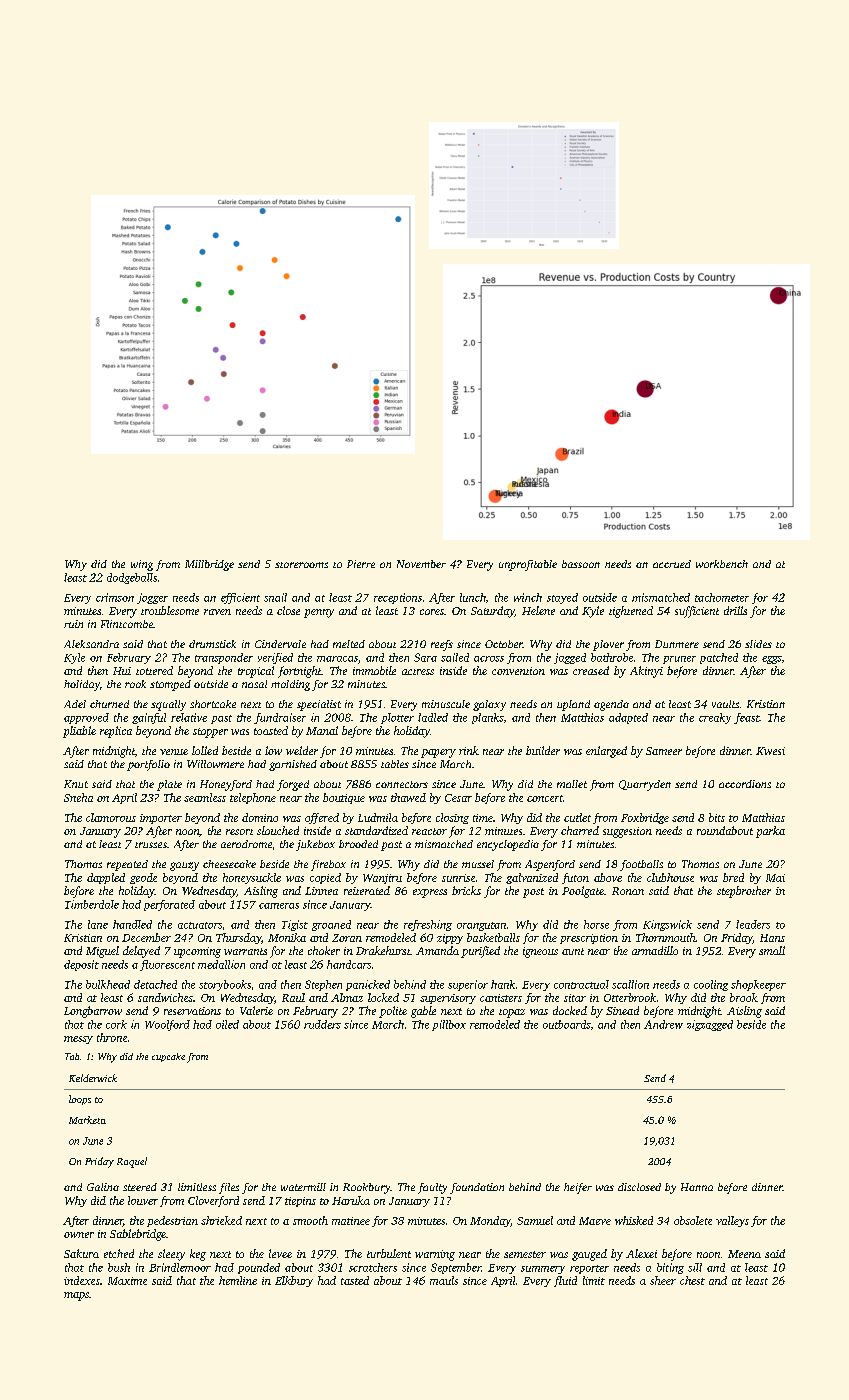 This page has height=1400, width=849. I want to click on owner, so click(79, 1235).
